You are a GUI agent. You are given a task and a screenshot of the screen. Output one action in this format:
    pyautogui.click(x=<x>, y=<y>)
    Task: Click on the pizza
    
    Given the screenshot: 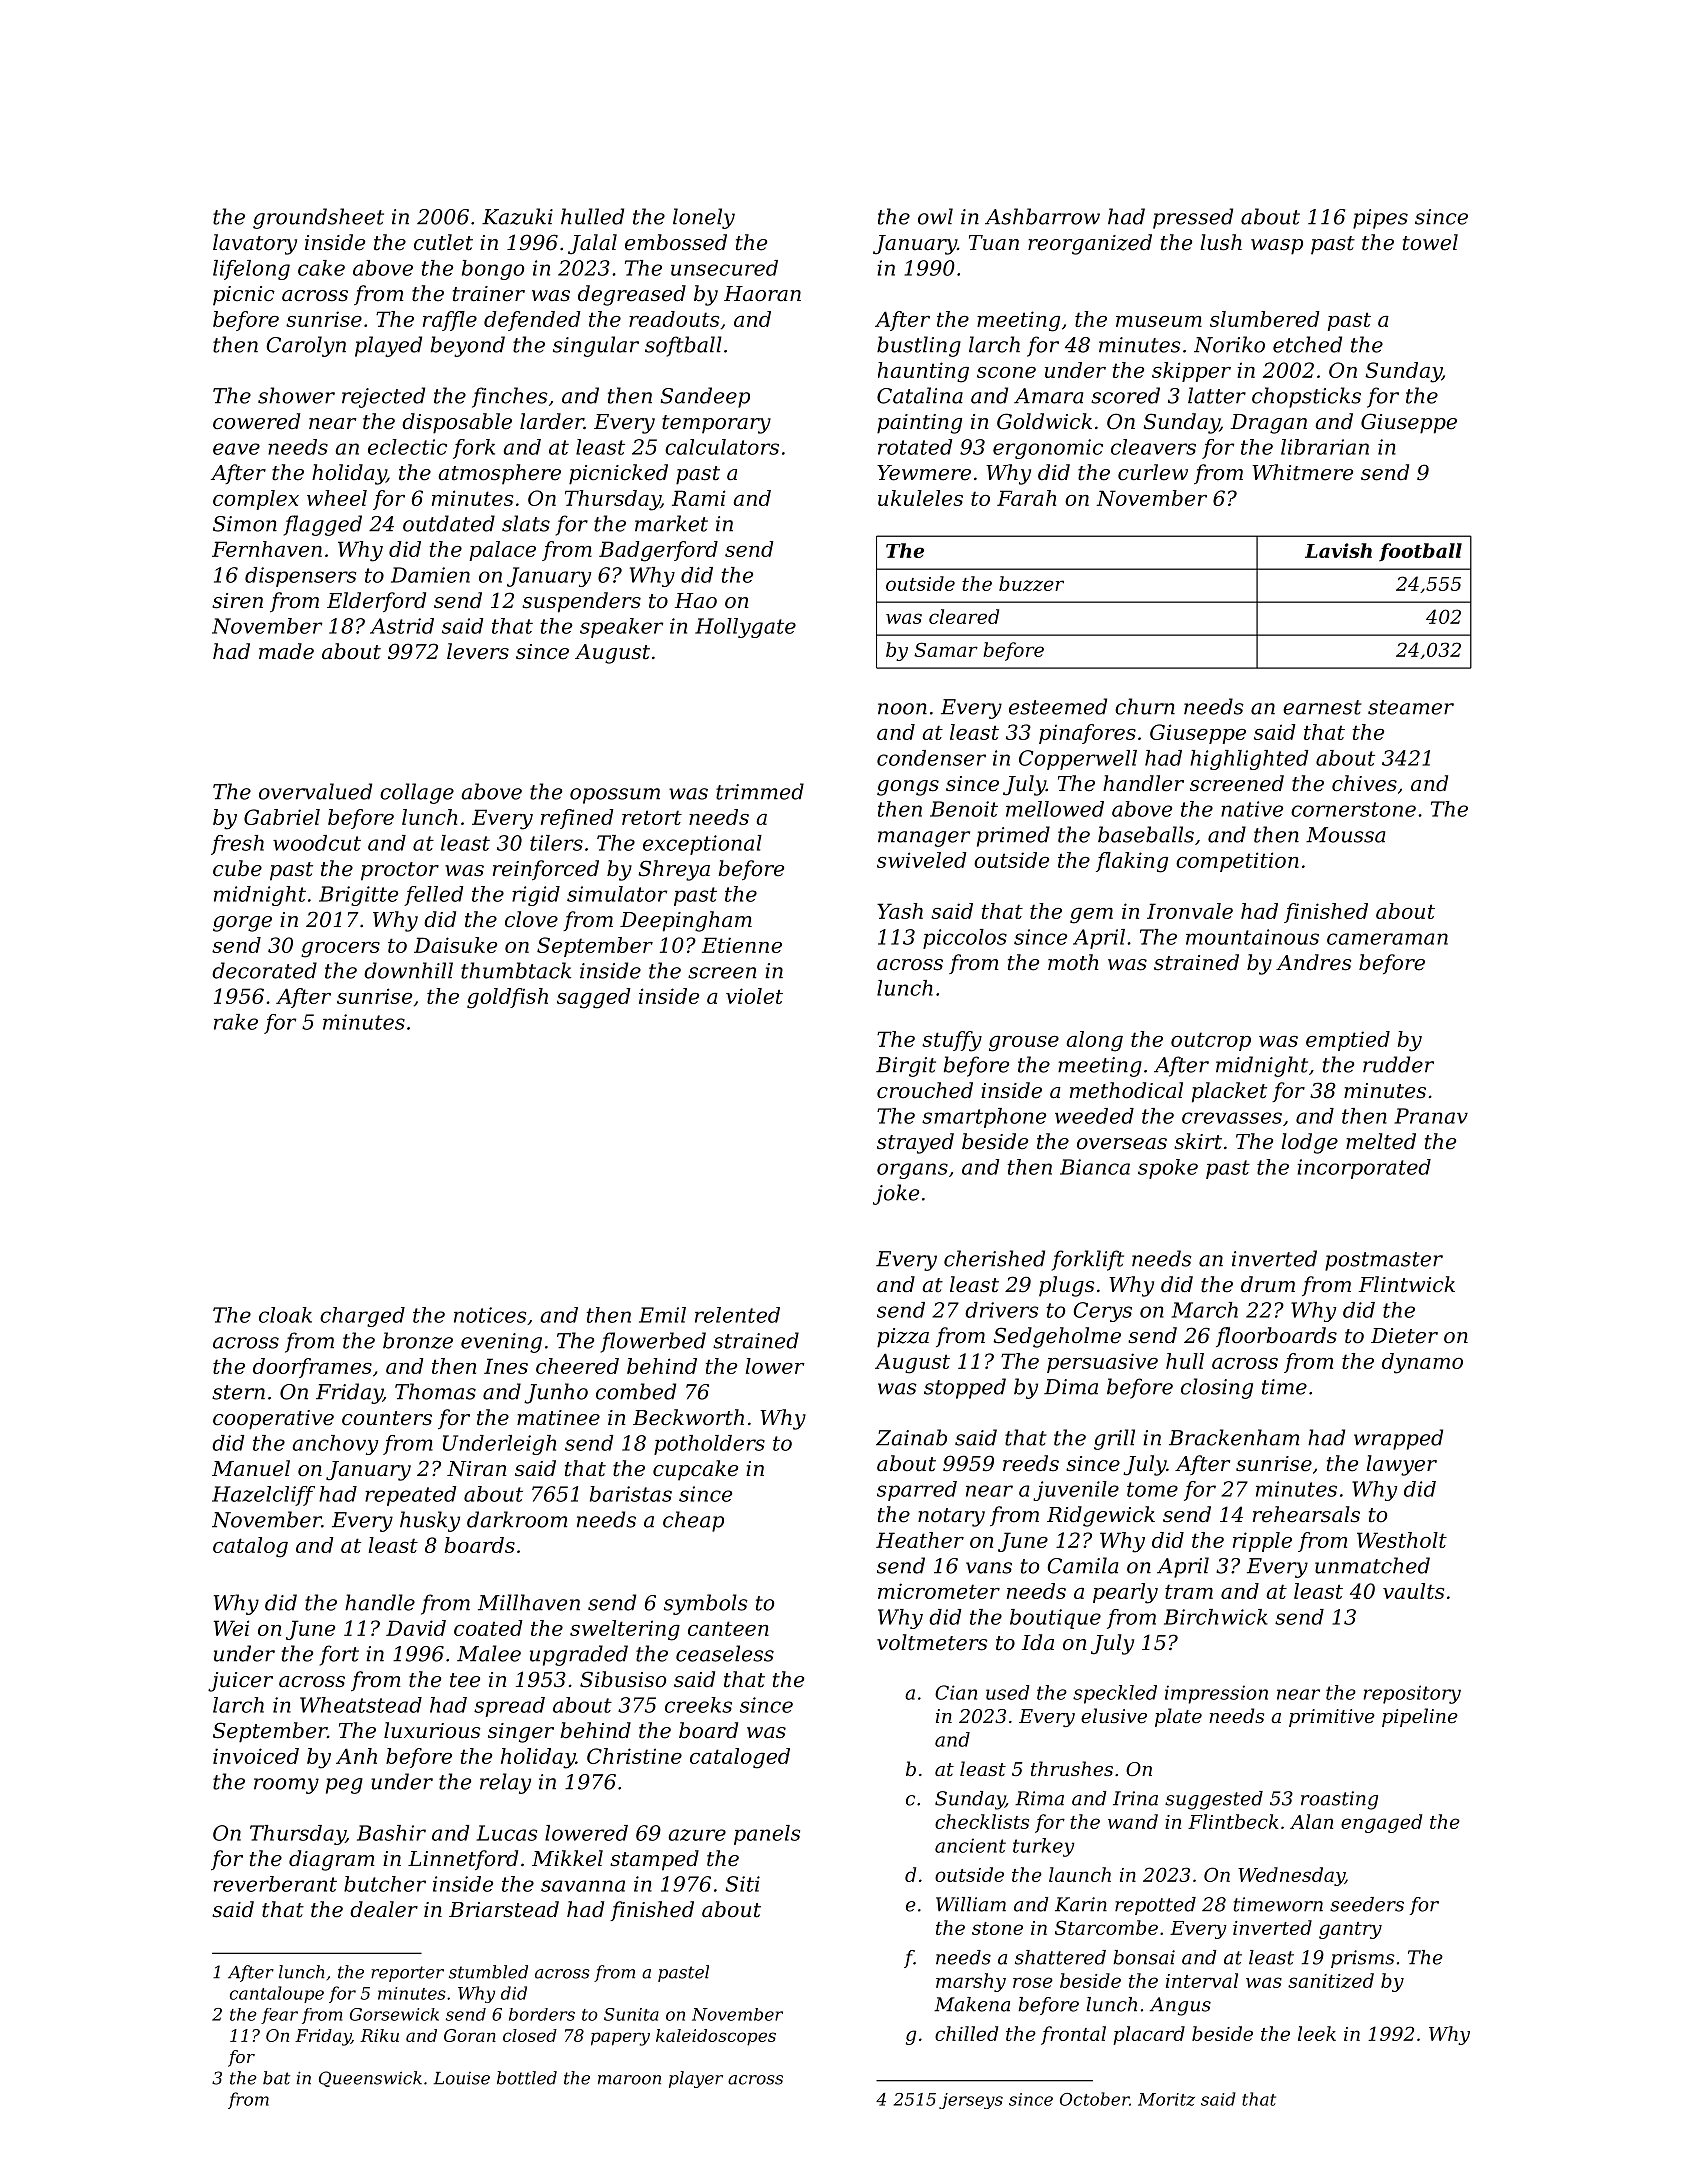 What is the action you would take?
    pyautogui.click(x=903, y=1338)
